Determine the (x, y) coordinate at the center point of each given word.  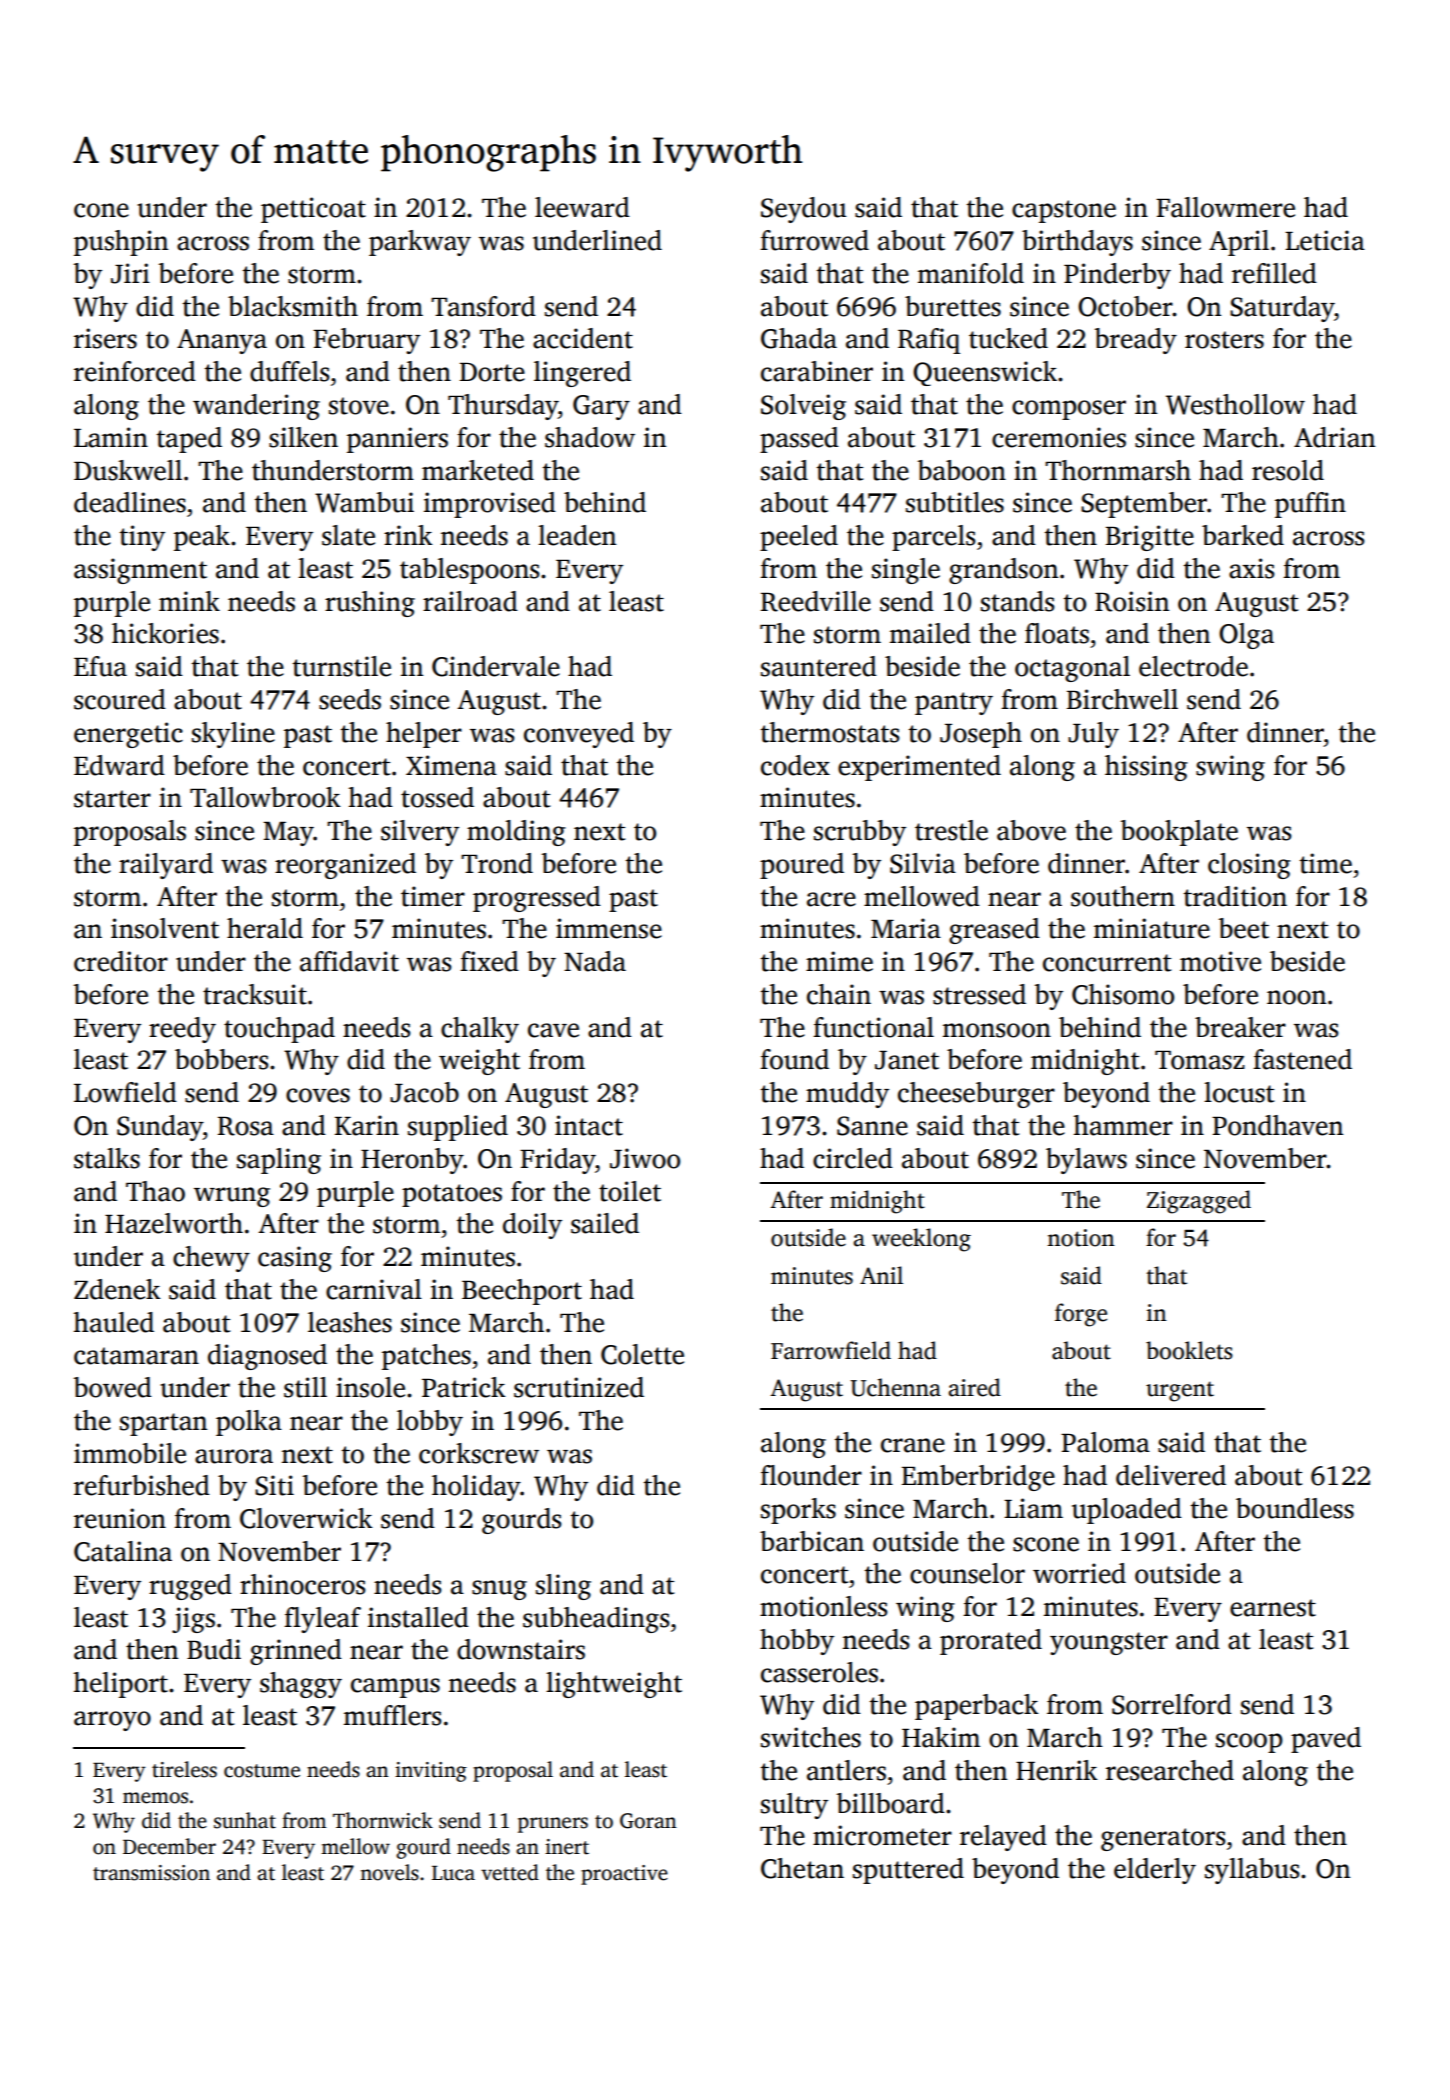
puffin (1310, 505)
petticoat (313, 210)
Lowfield (125, 1092)
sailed (605, 1223)
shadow (590, 437)
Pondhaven (1277, 1125)
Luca (453, 1873)
